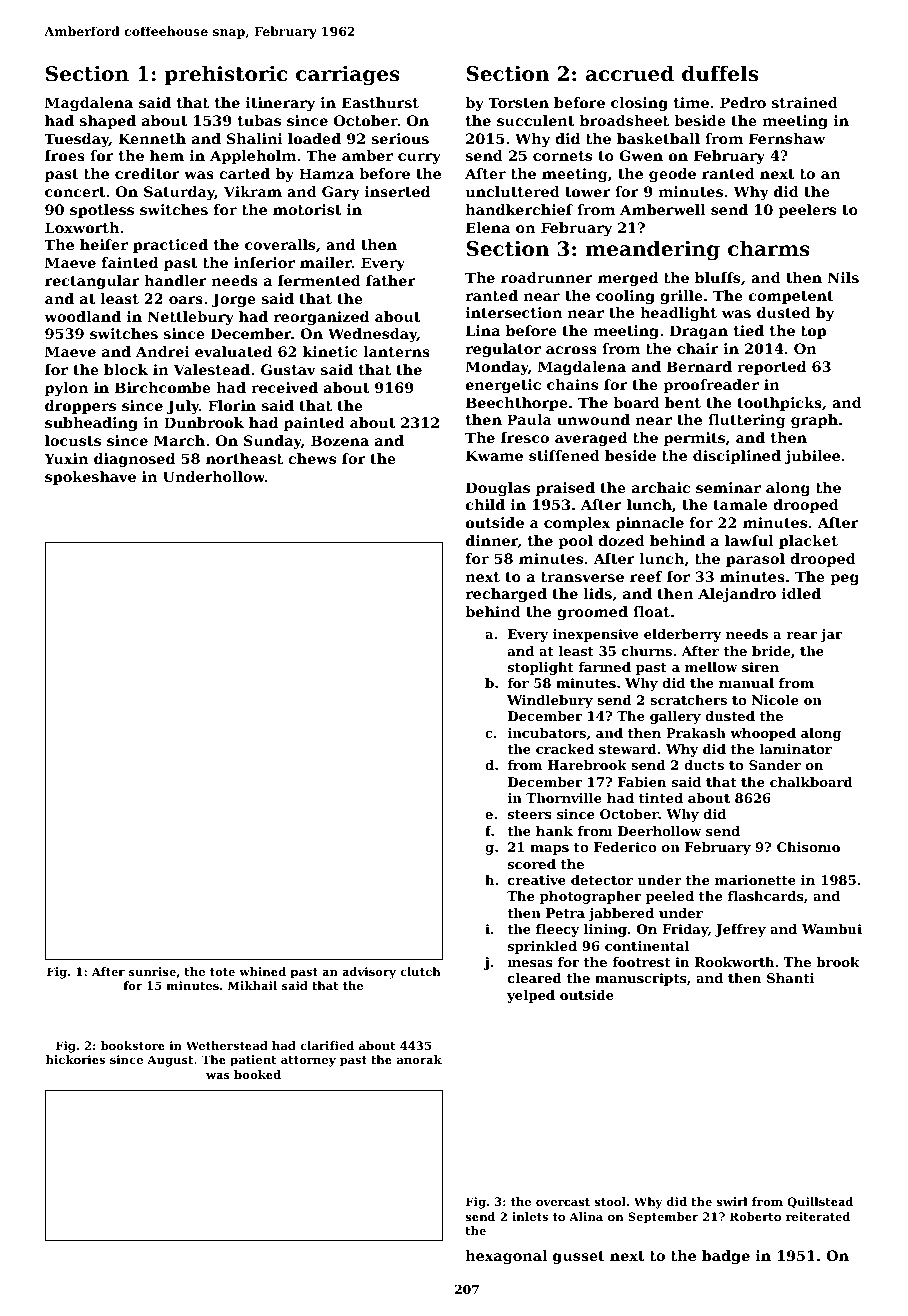  Describe the element at coordinates (390, 280) in the image. I see `father` at that location.
